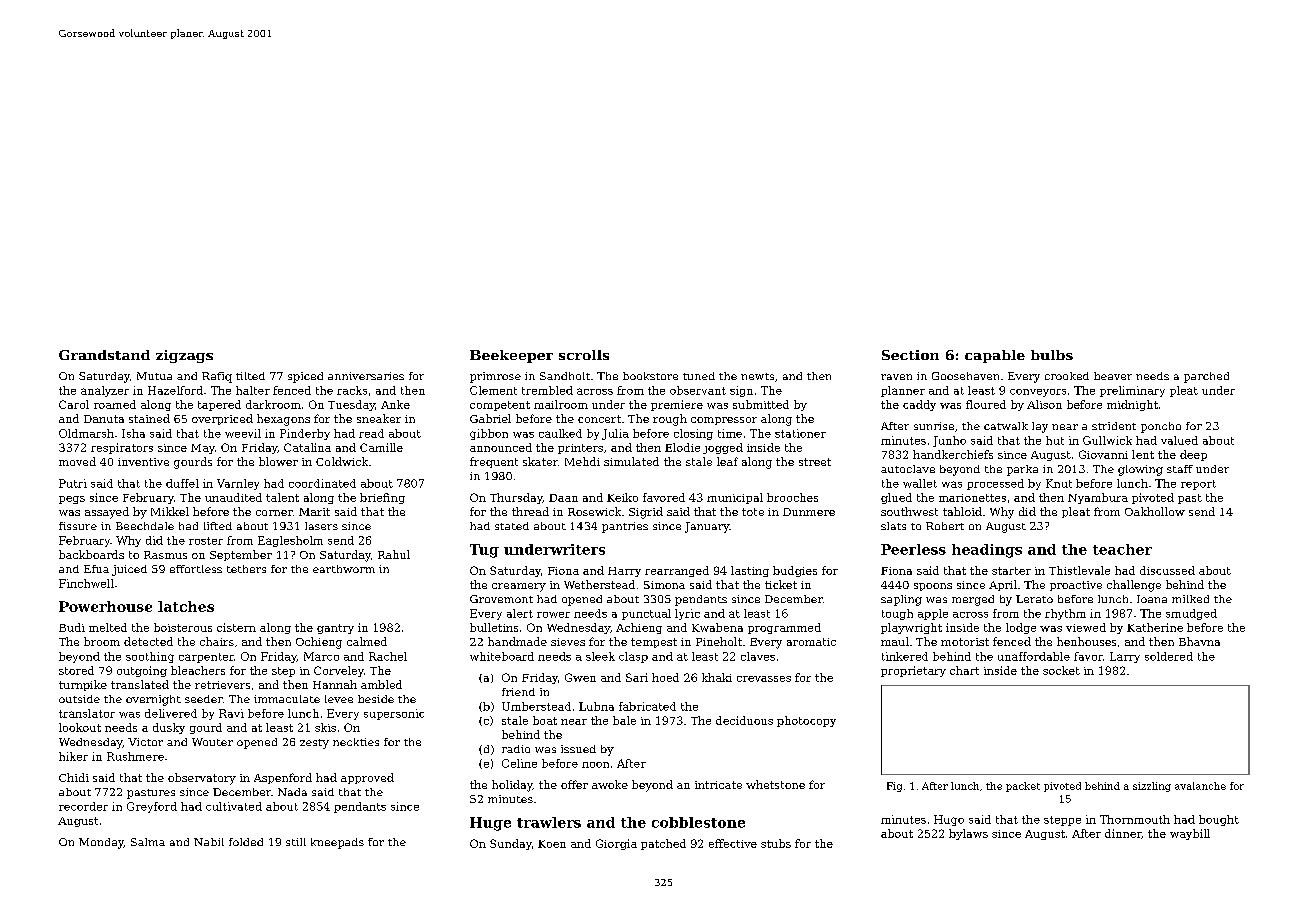 The width and height of the document is (1308, 924). What do you see at coordinates (305, 377) in the document?
I see `spiced` at bounding box center [305, 377].
